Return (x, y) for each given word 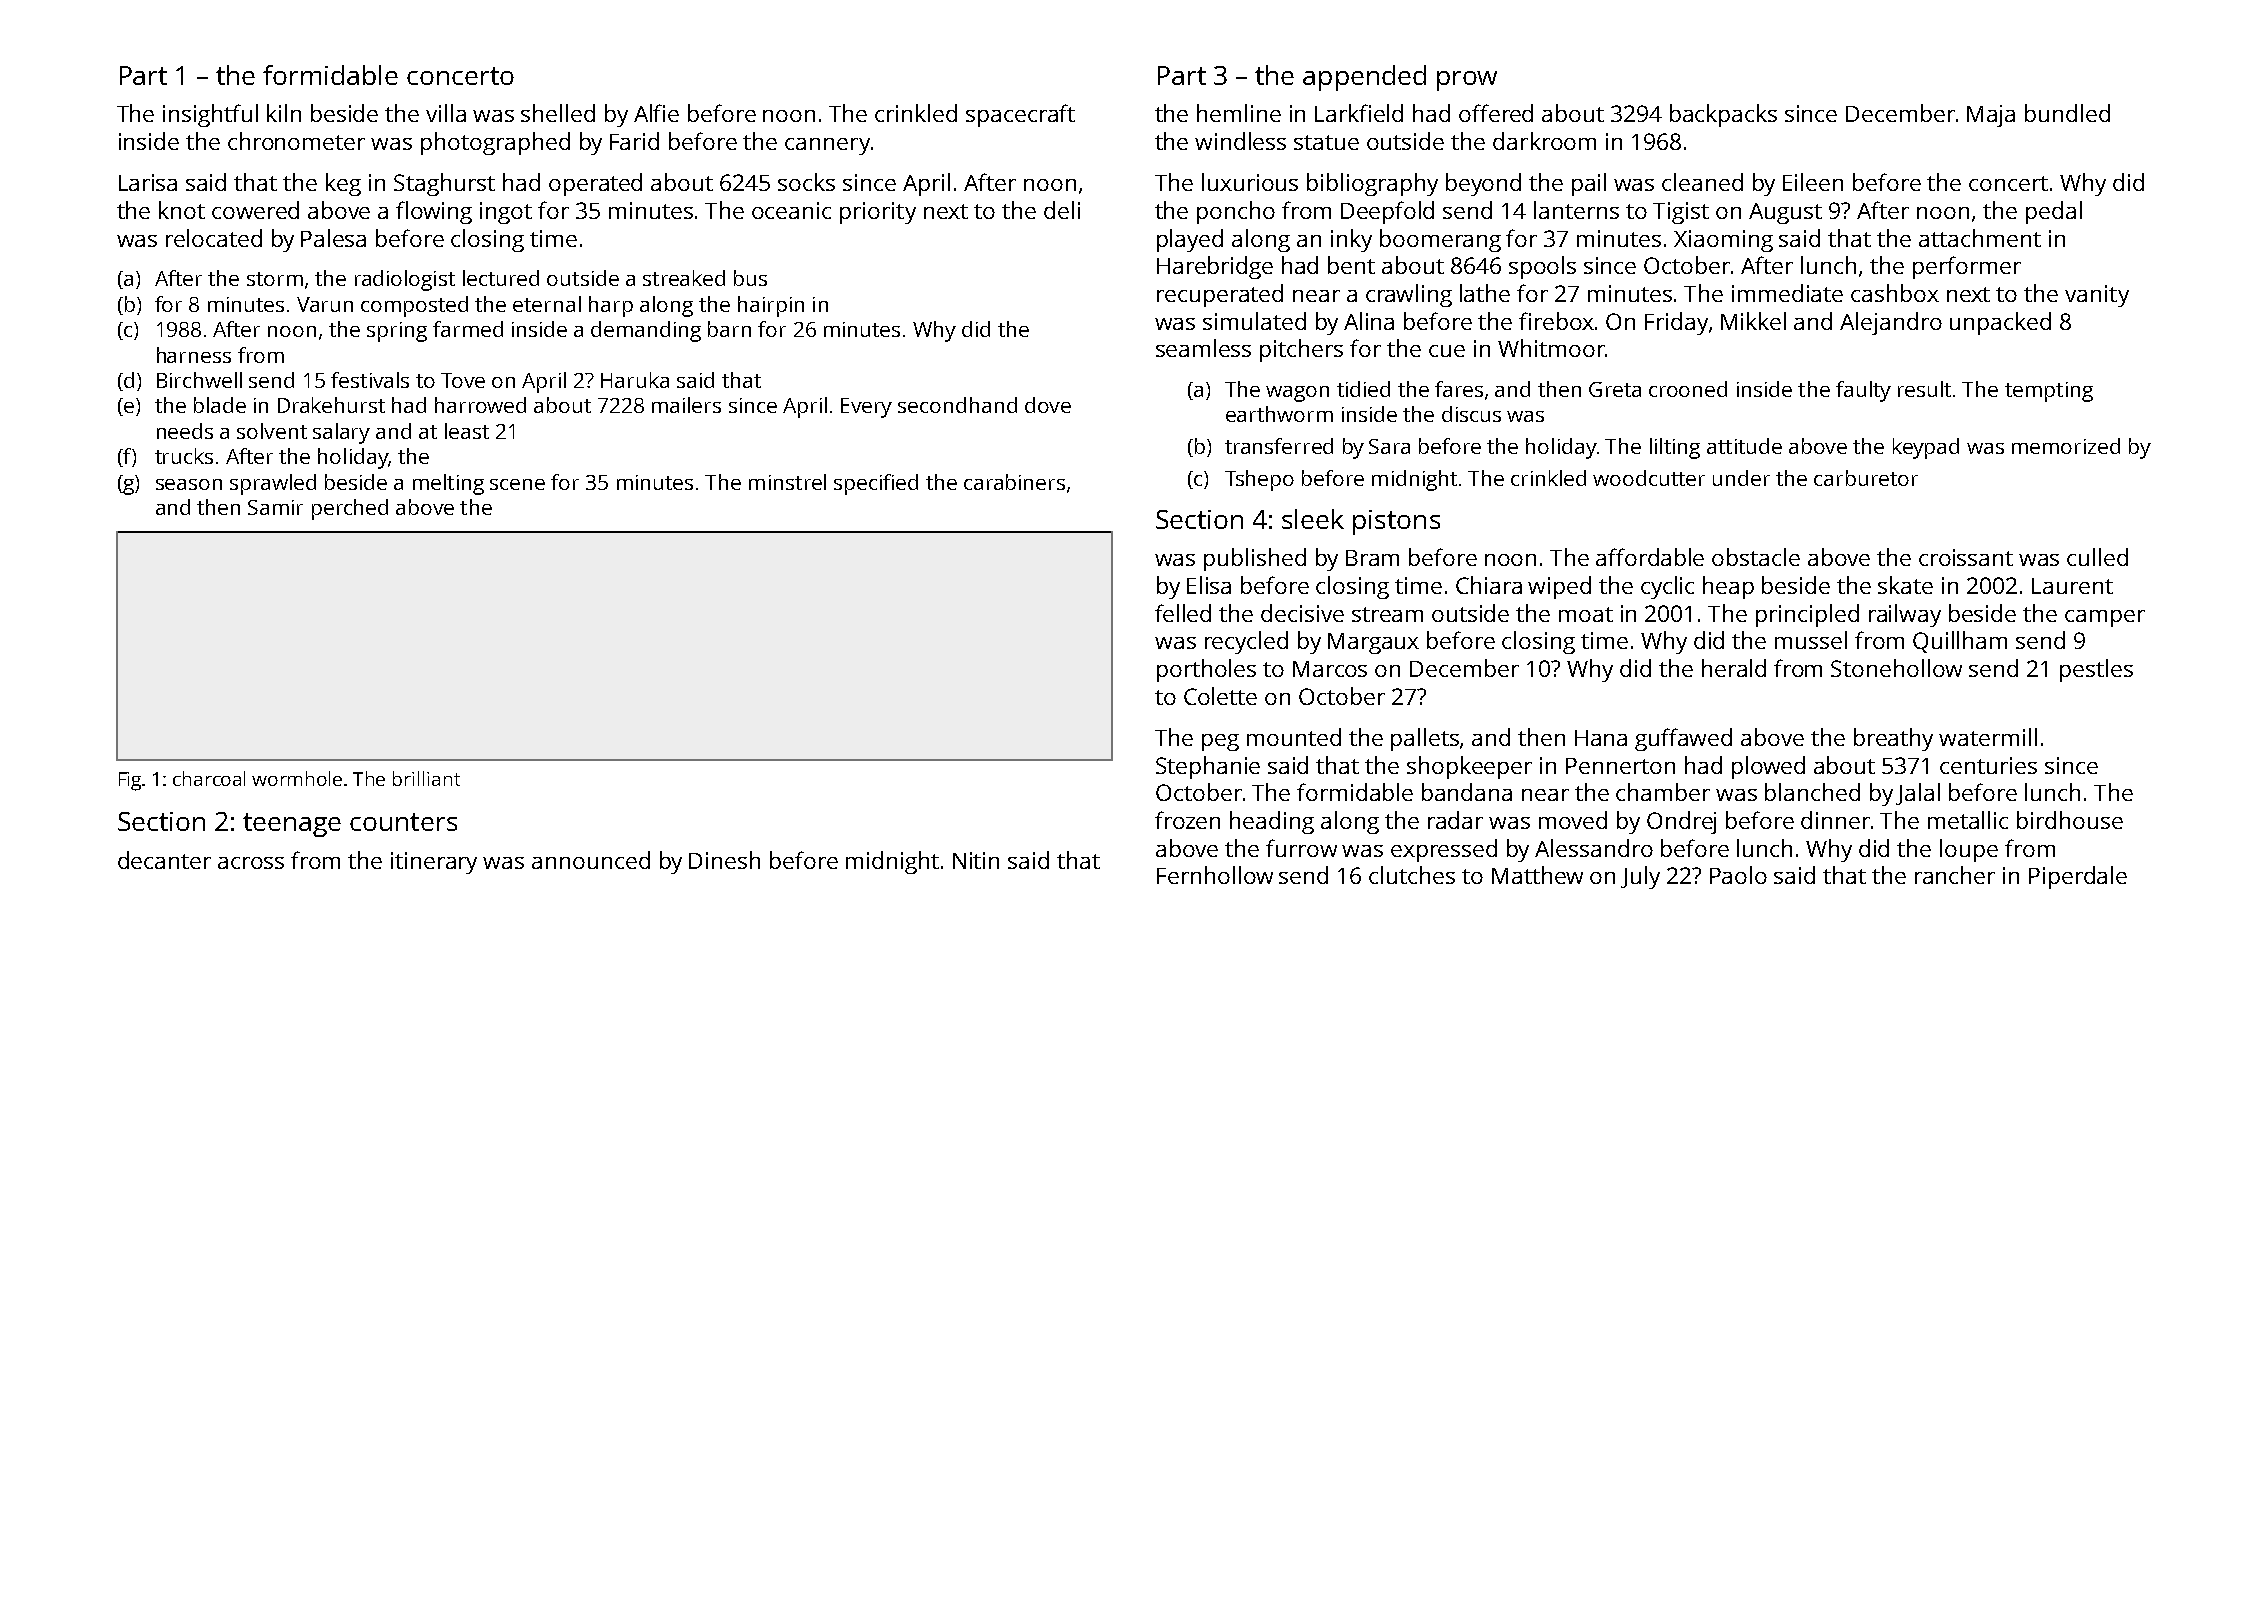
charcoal (209, 778)
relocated (214, 238)
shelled (558, 113)
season (189, 484)
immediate (1787, 293)
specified (876, 484)
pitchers (1301, 350)
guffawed (1683, 739)
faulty (1863, 391)
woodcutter (1649, 478)
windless (1240, 141)
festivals (370, 380)
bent (1351, 265)
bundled (2067, 113)
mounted (1294, 737)
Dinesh (724, 860)
